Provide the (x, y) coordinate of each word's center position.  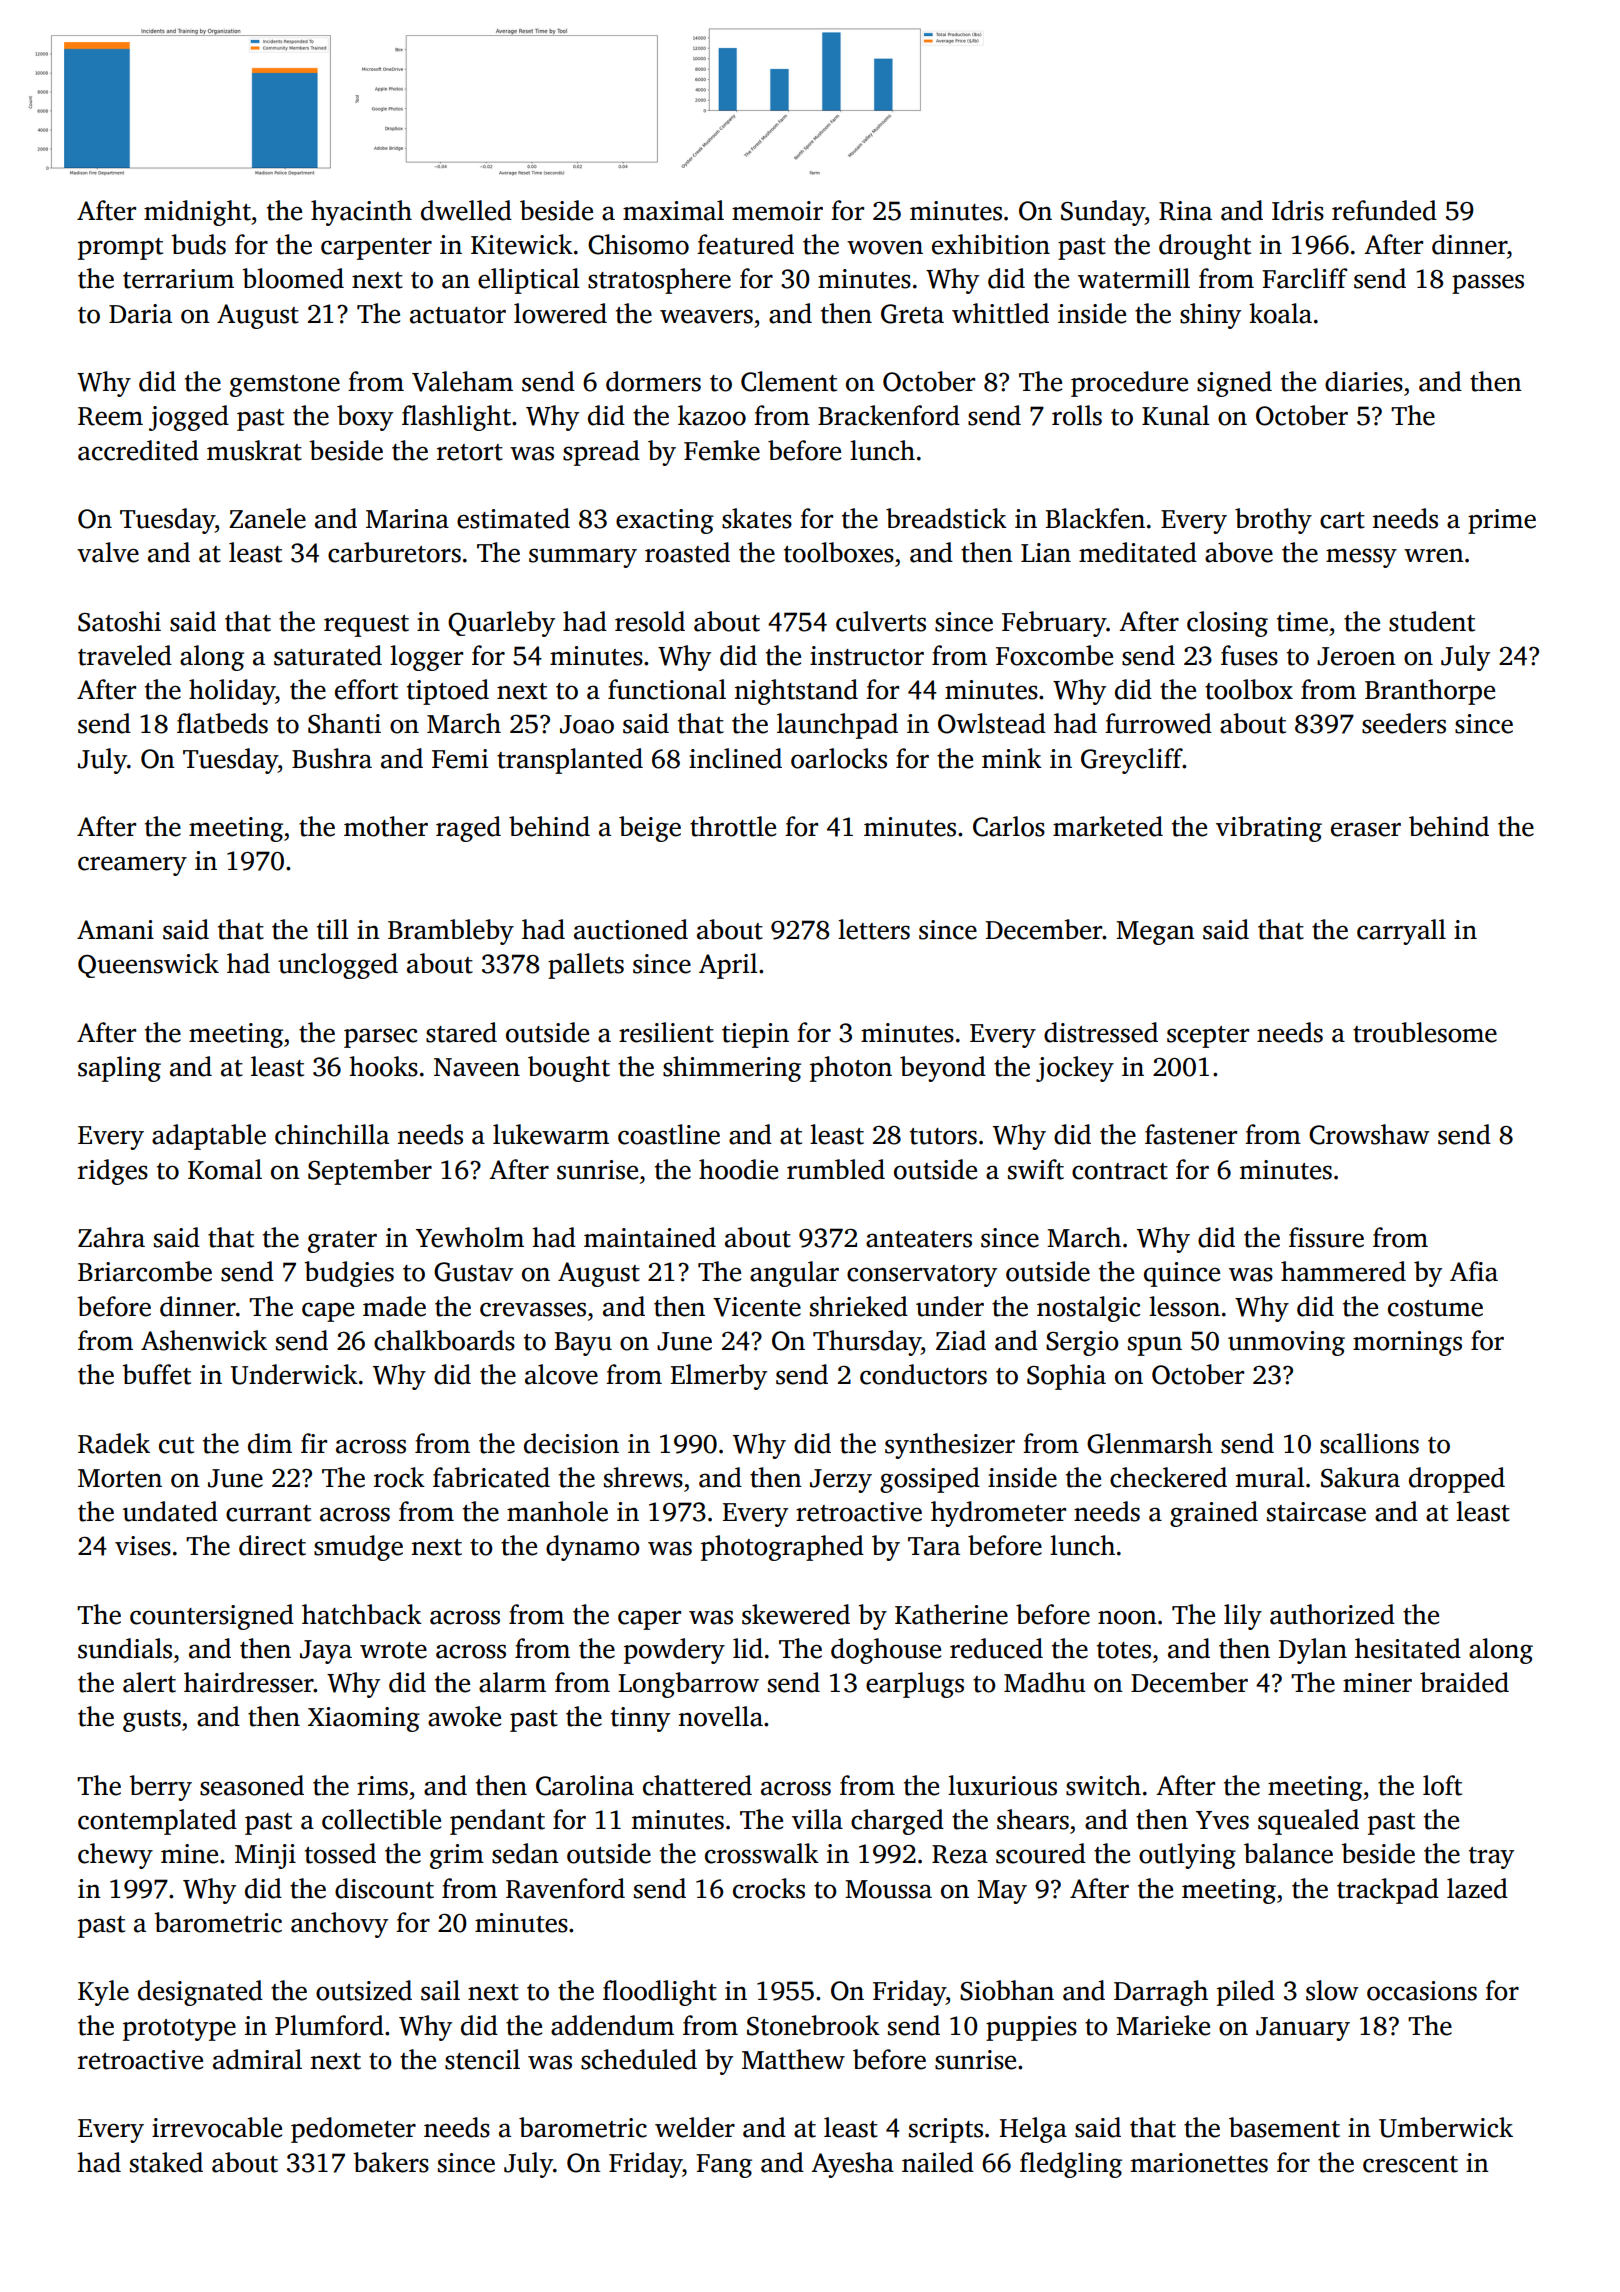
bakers (391, 2162)
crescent (1410, 2164)
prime (1502, 521)
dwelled (466, 210)
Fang (724, 2166)
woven (885, 247)
